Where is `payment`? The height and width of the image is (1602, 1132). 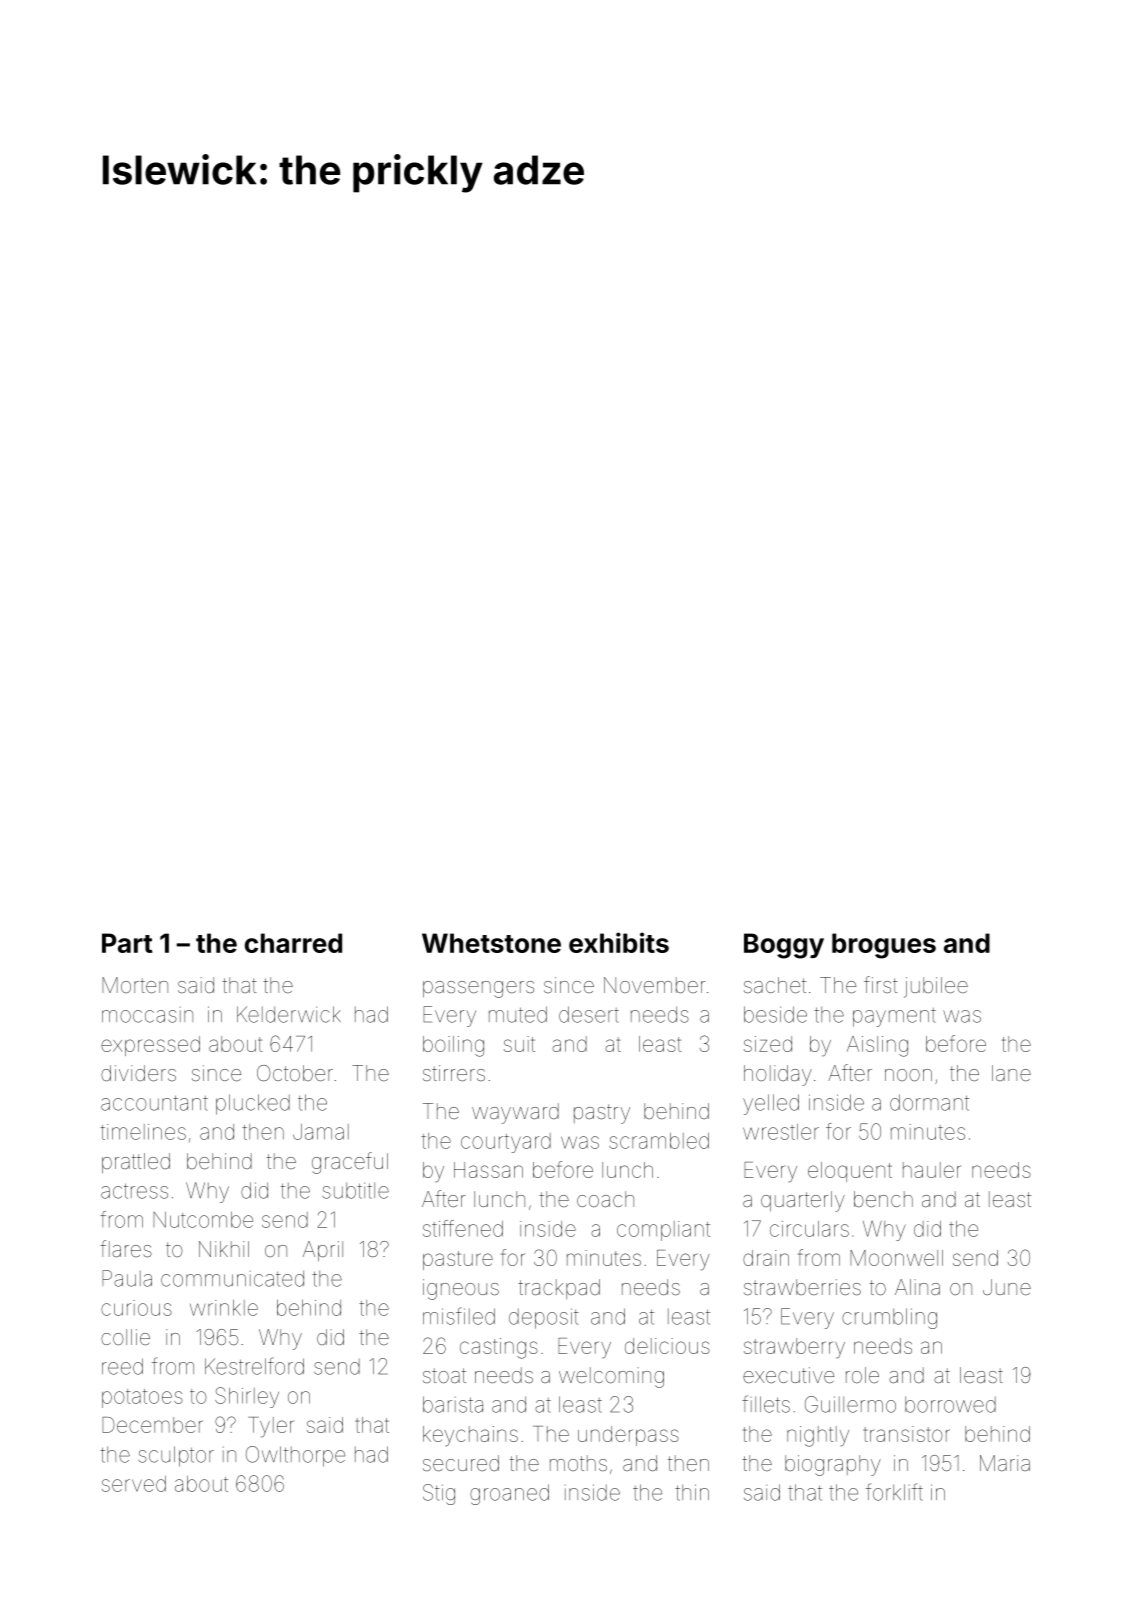 payment is located at coordinates (894, 1017).
